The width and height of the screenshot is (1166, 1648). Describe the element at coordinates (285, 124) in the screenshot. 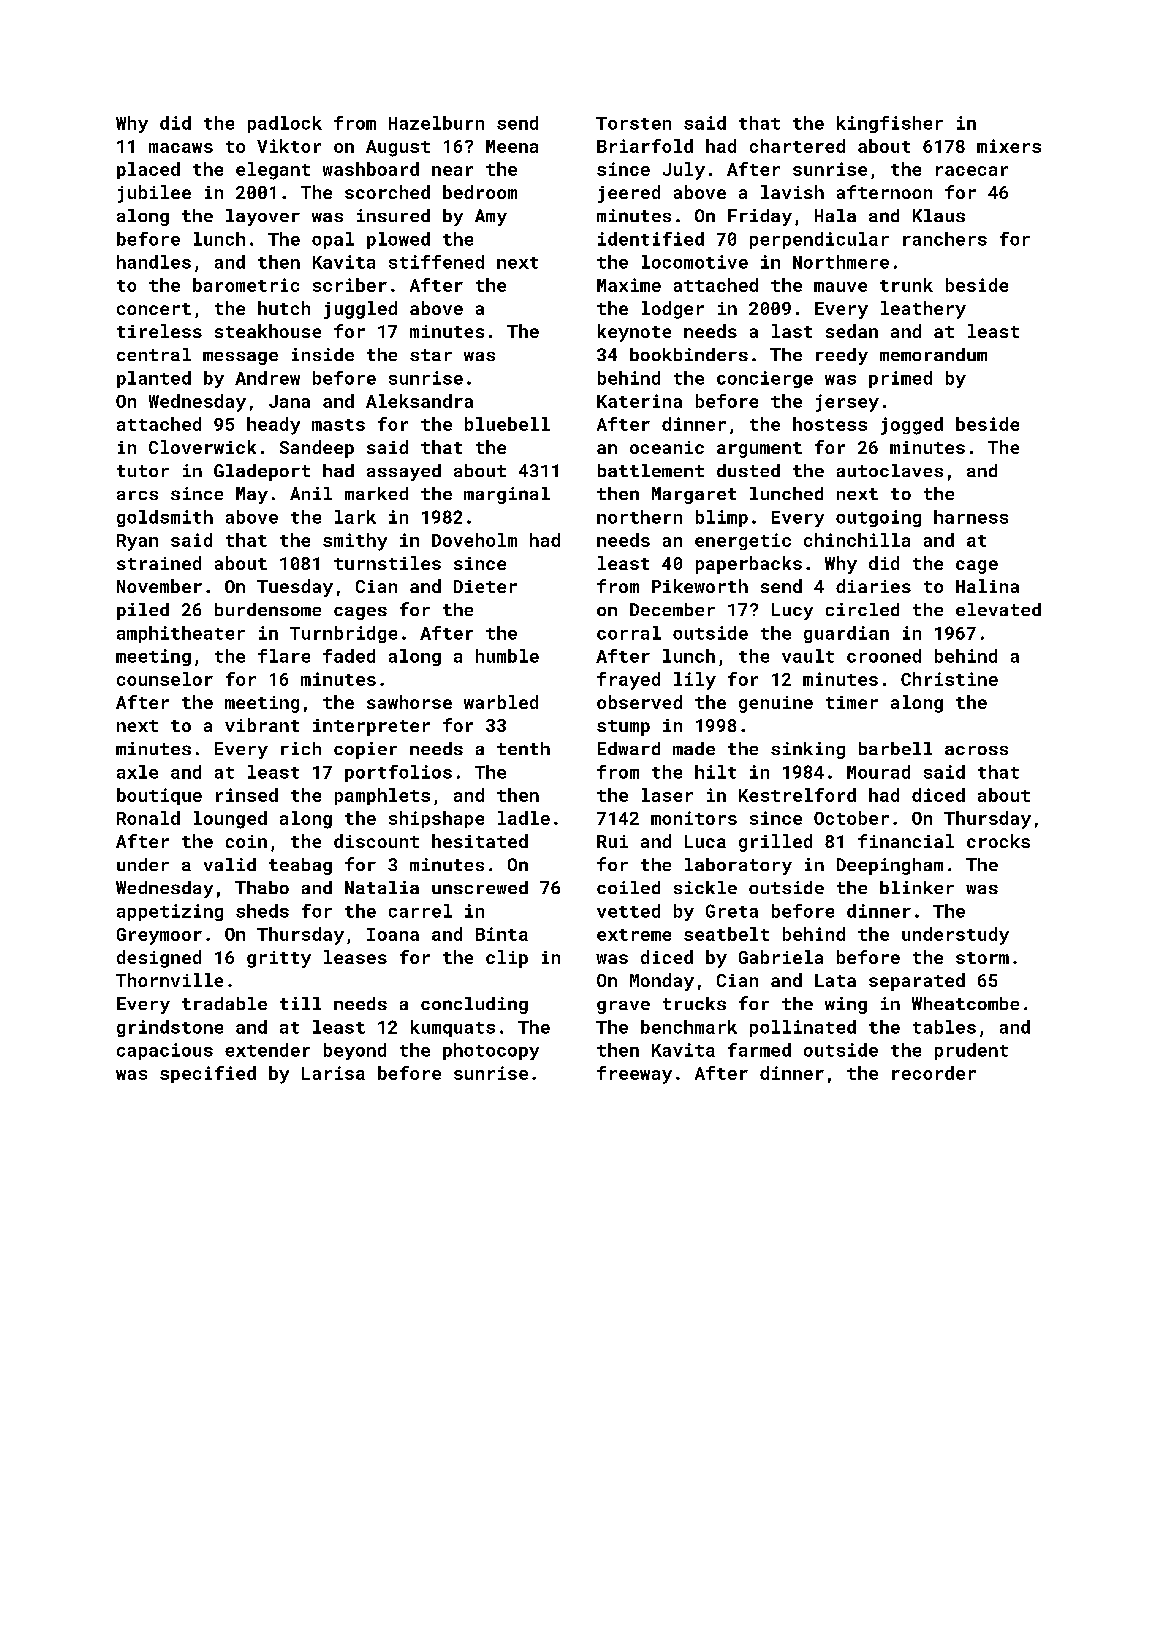

I see `padlock` at that location.
